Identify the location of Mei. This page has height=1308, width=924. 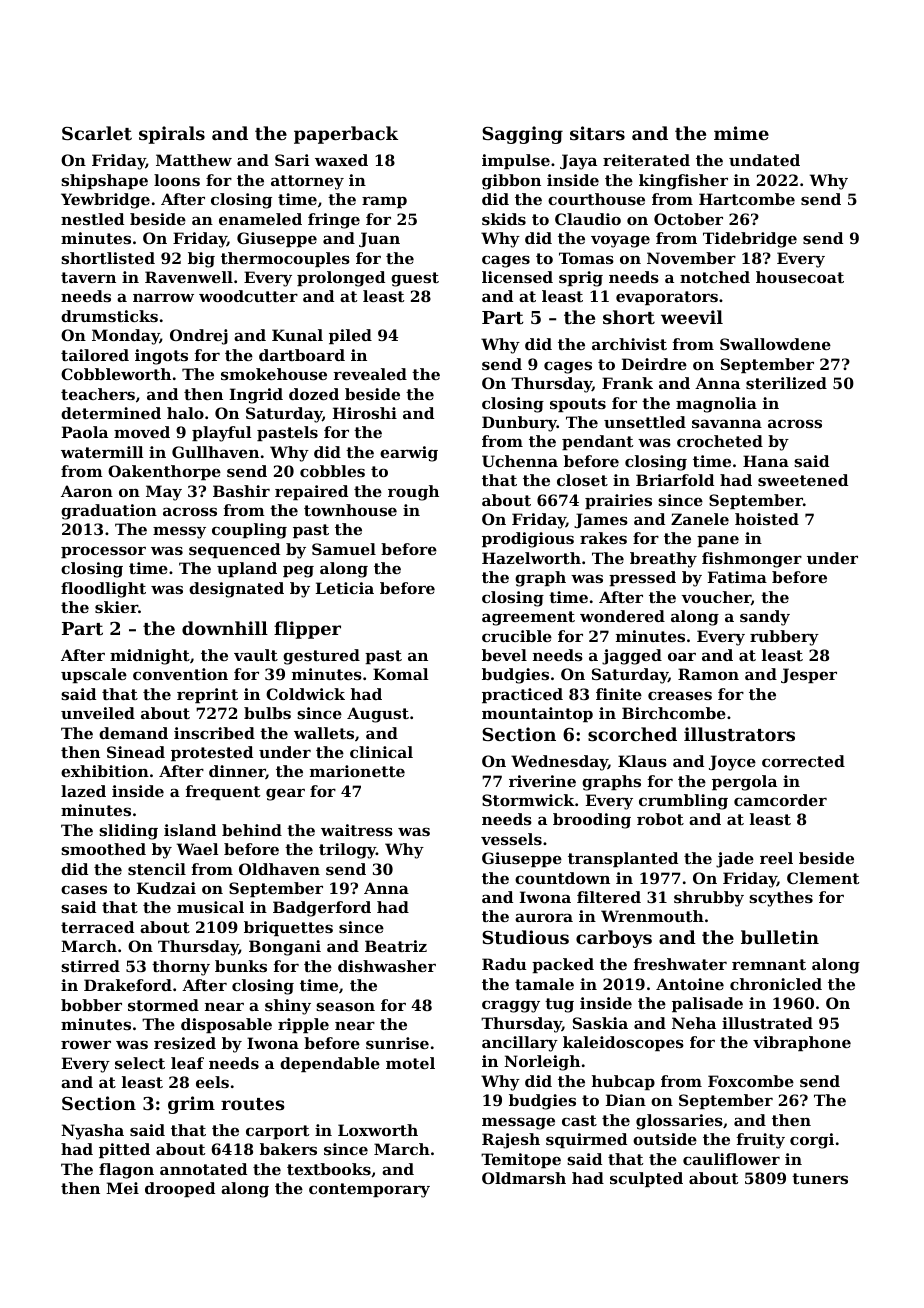
(122, 1188).
